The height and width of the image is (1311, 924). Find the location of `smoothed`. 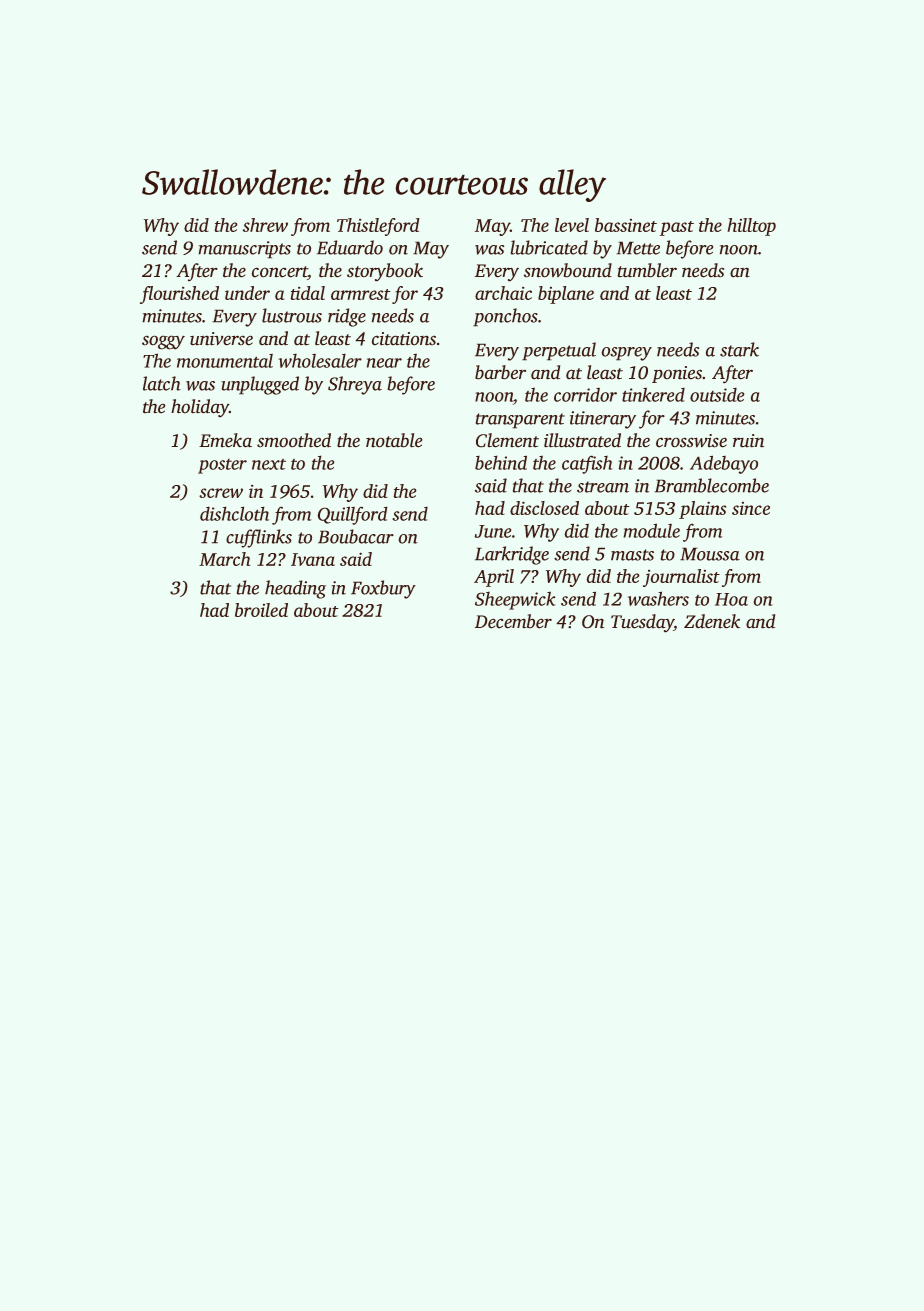

smoothed is located at coordinates (294, 440).
